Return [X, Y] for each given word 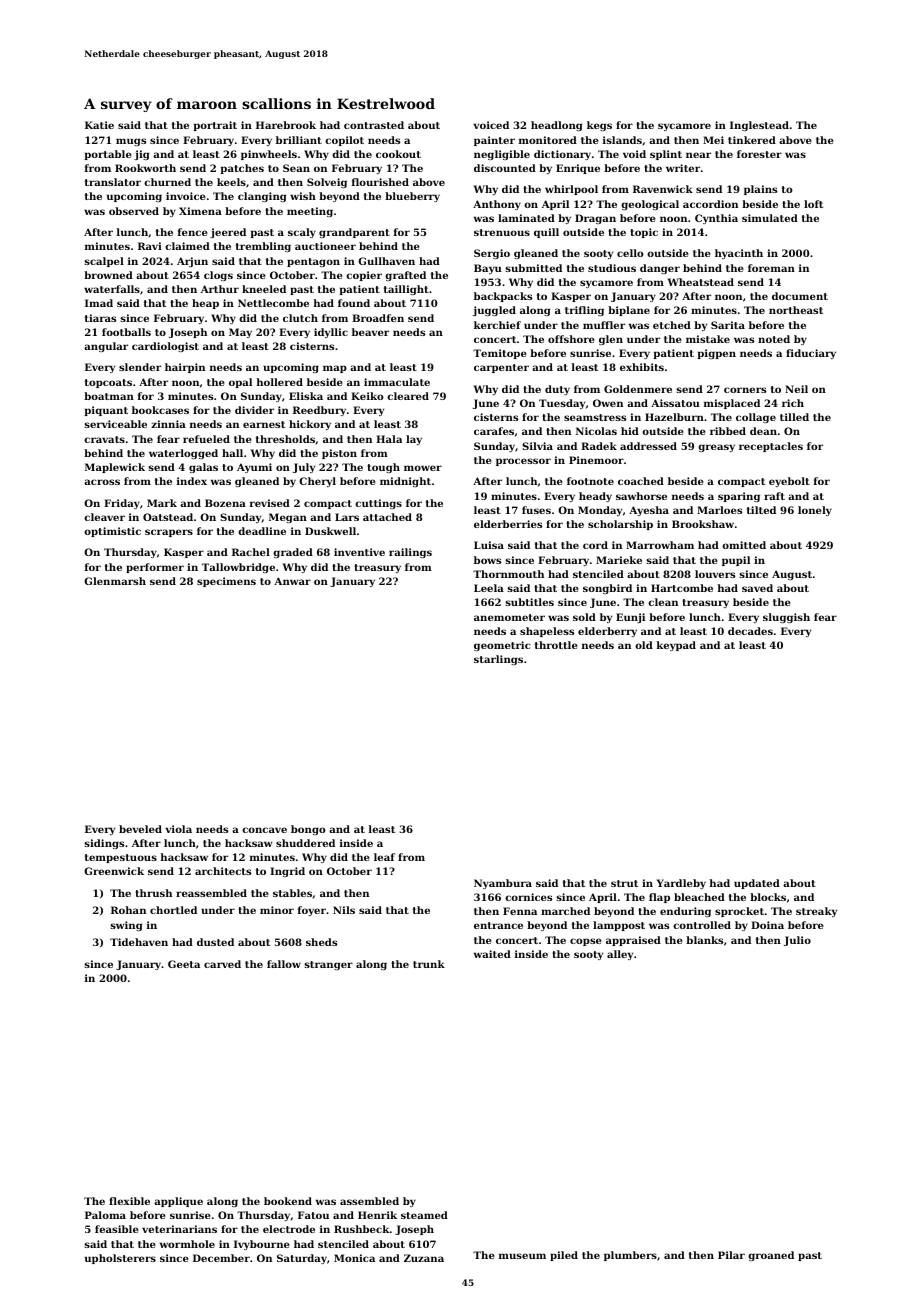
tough [383, 468]
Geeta [184, 964]
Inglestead [759, 126]
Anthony [497, 205]
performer [155, 568]
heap [205, 304]
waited [492, 954]
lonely [815, 511]
